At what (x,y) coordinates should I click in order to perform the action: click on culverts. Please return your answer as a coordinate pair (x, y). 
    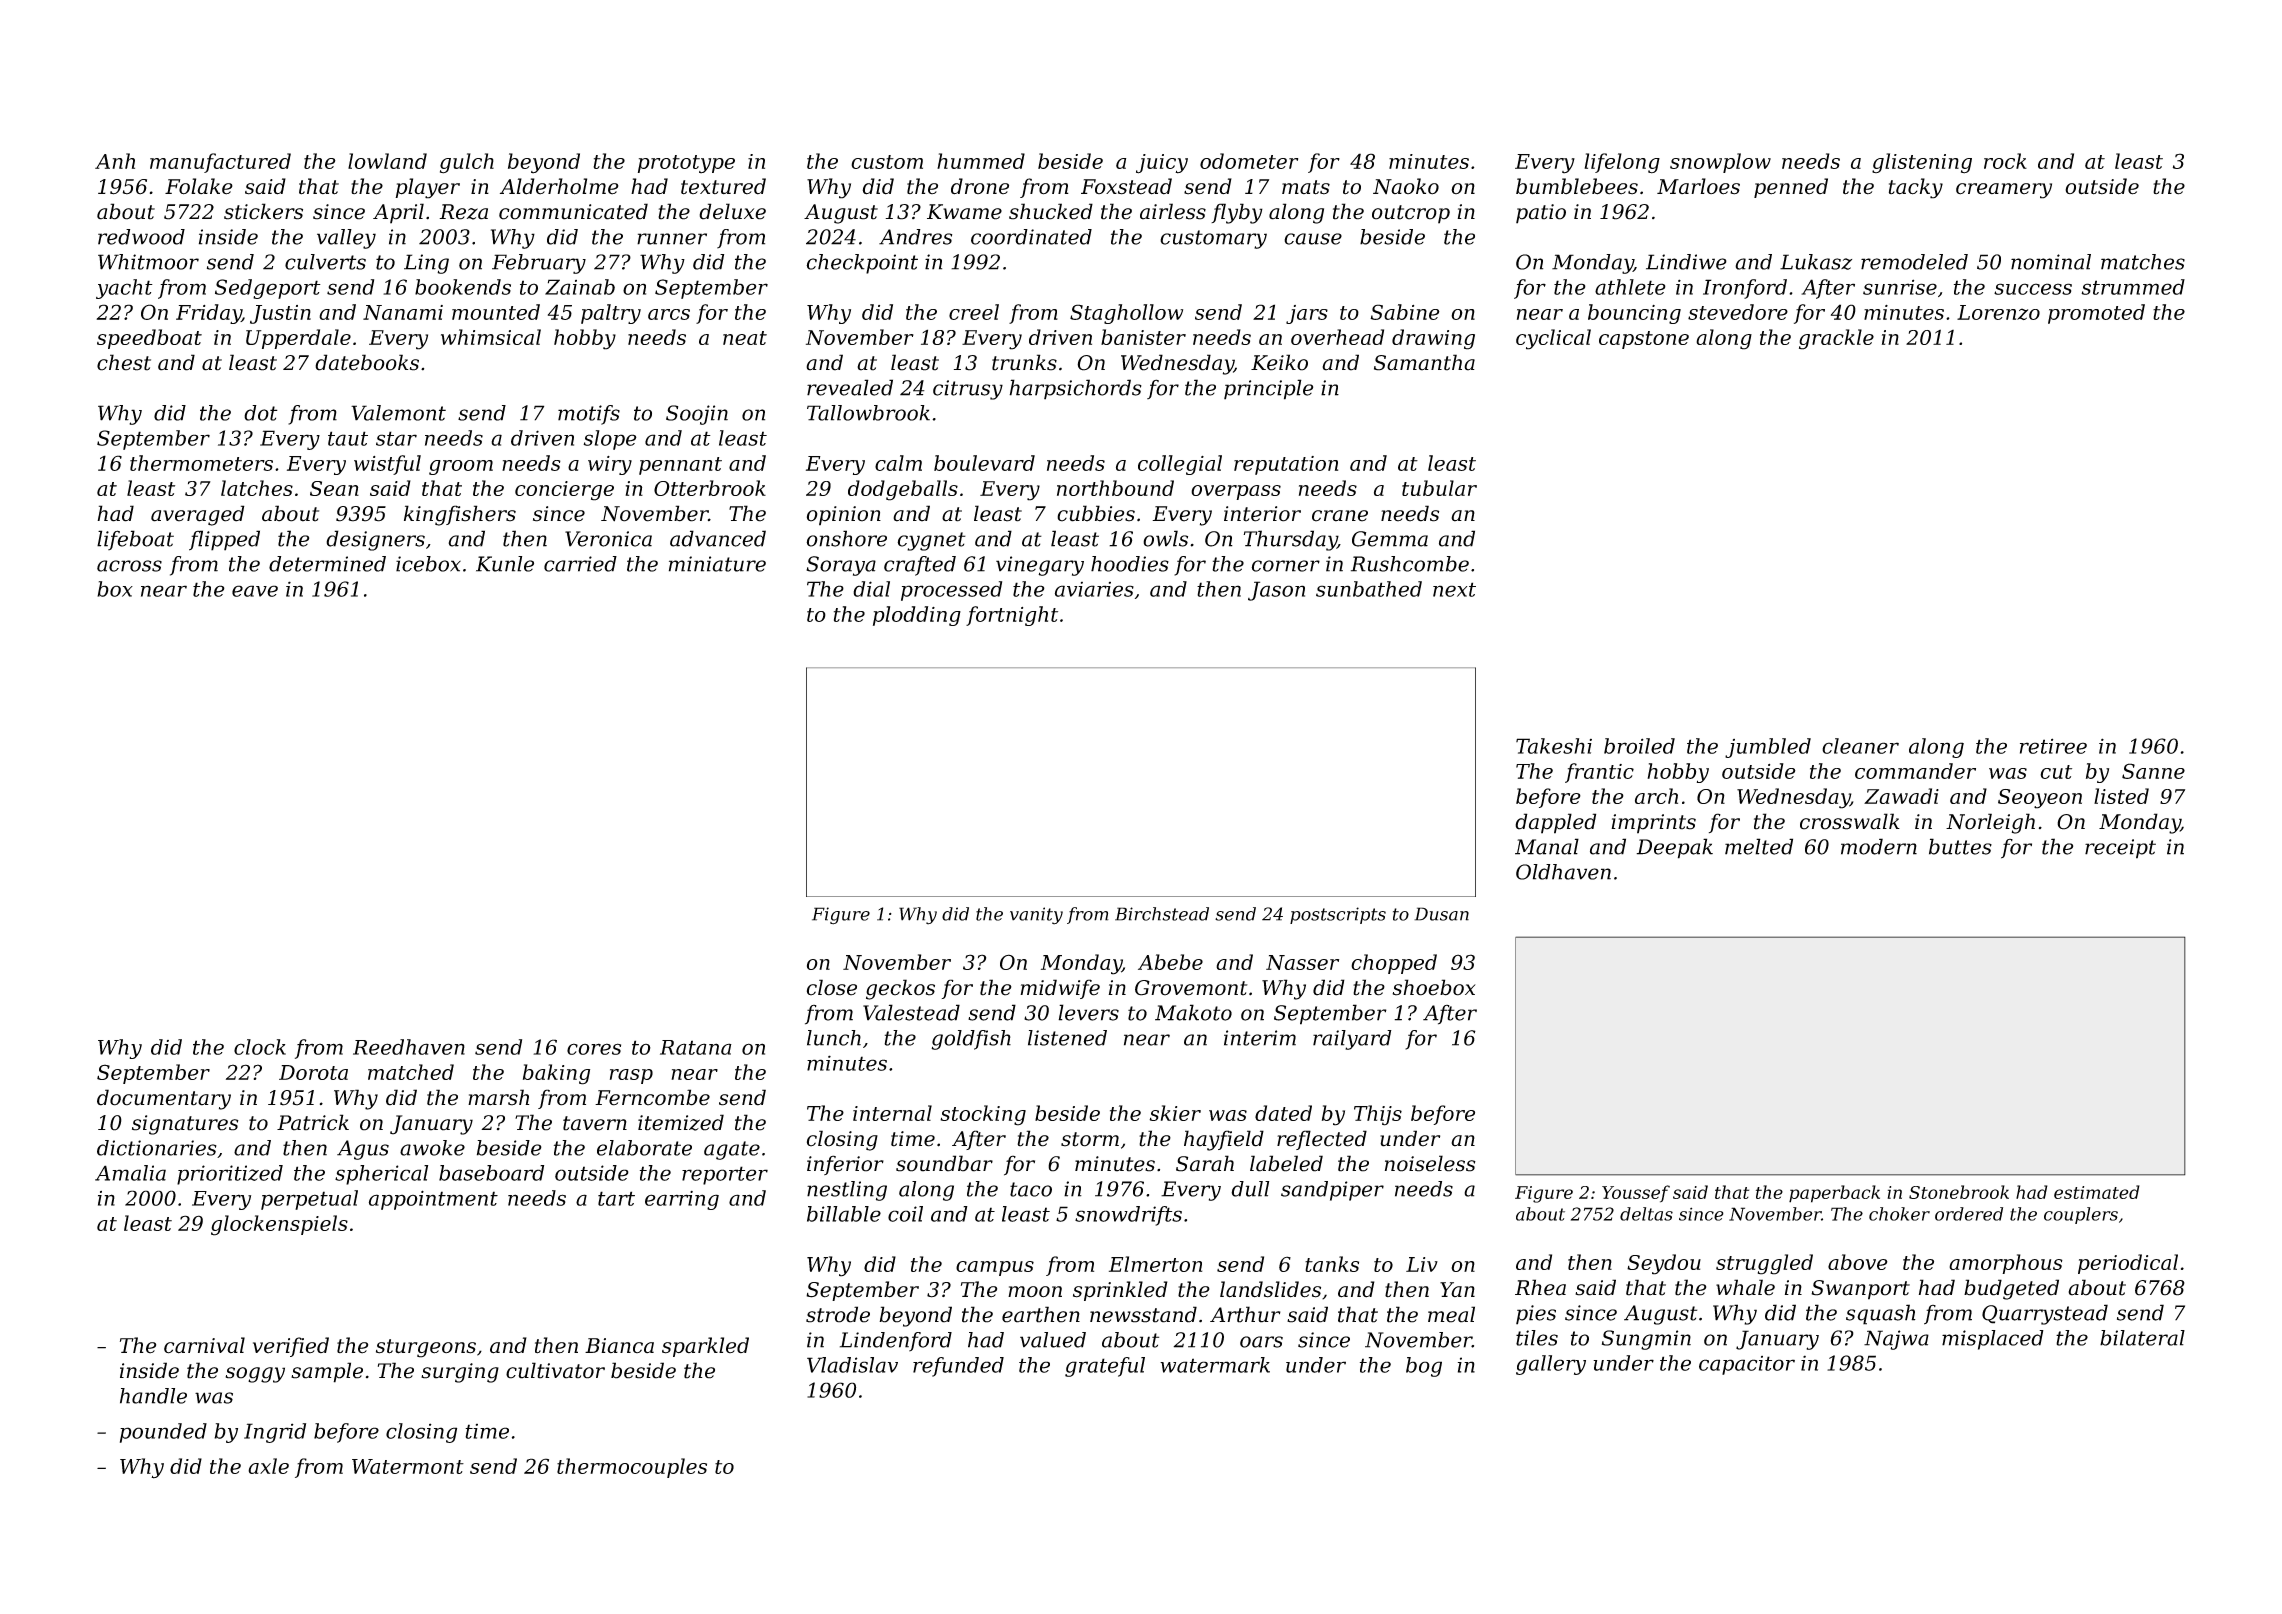
    Looking at the image, I should click on (325, 262).
